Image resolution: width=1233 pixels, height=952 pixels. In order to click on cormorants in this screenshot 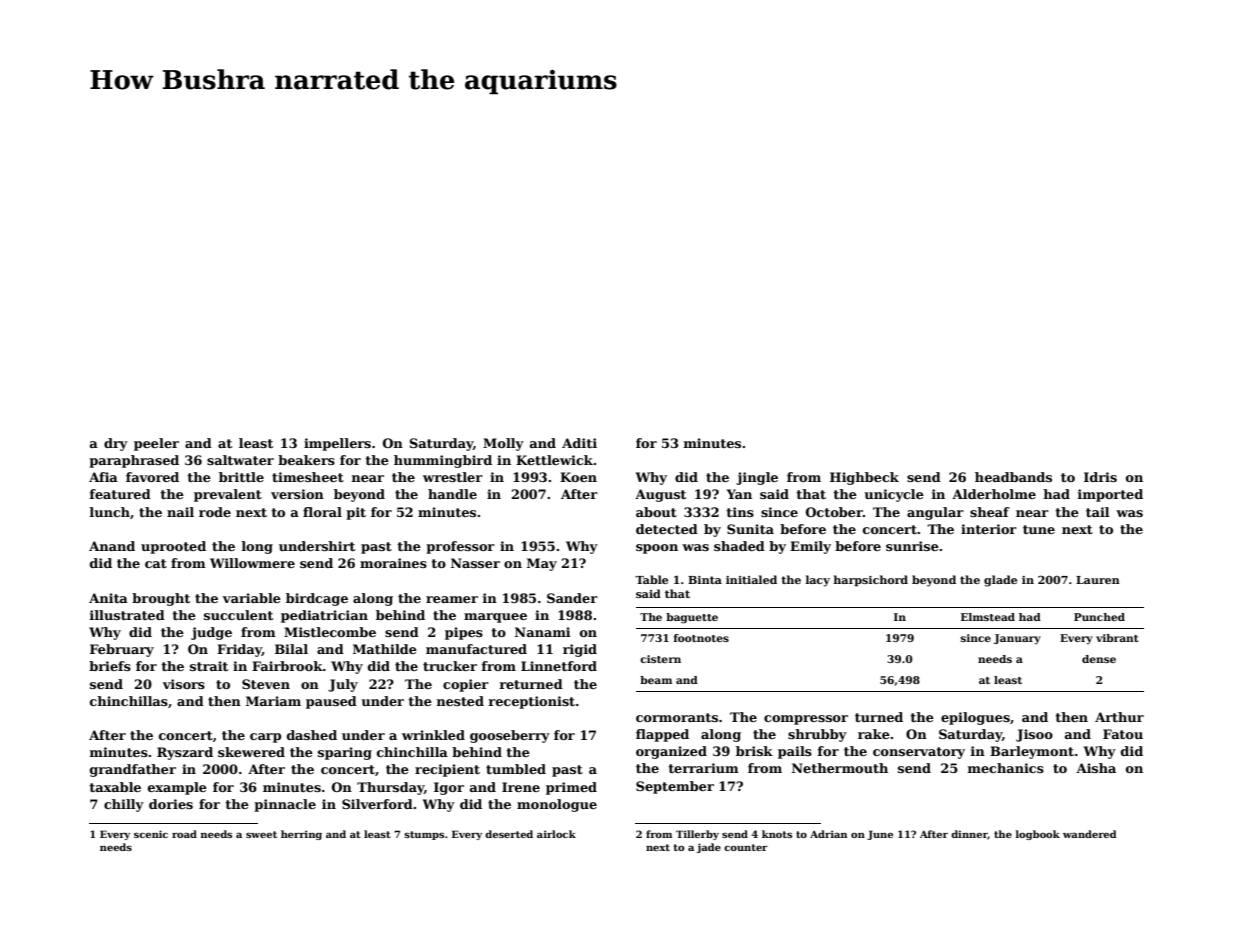, I will do `click(677, 717)`.
